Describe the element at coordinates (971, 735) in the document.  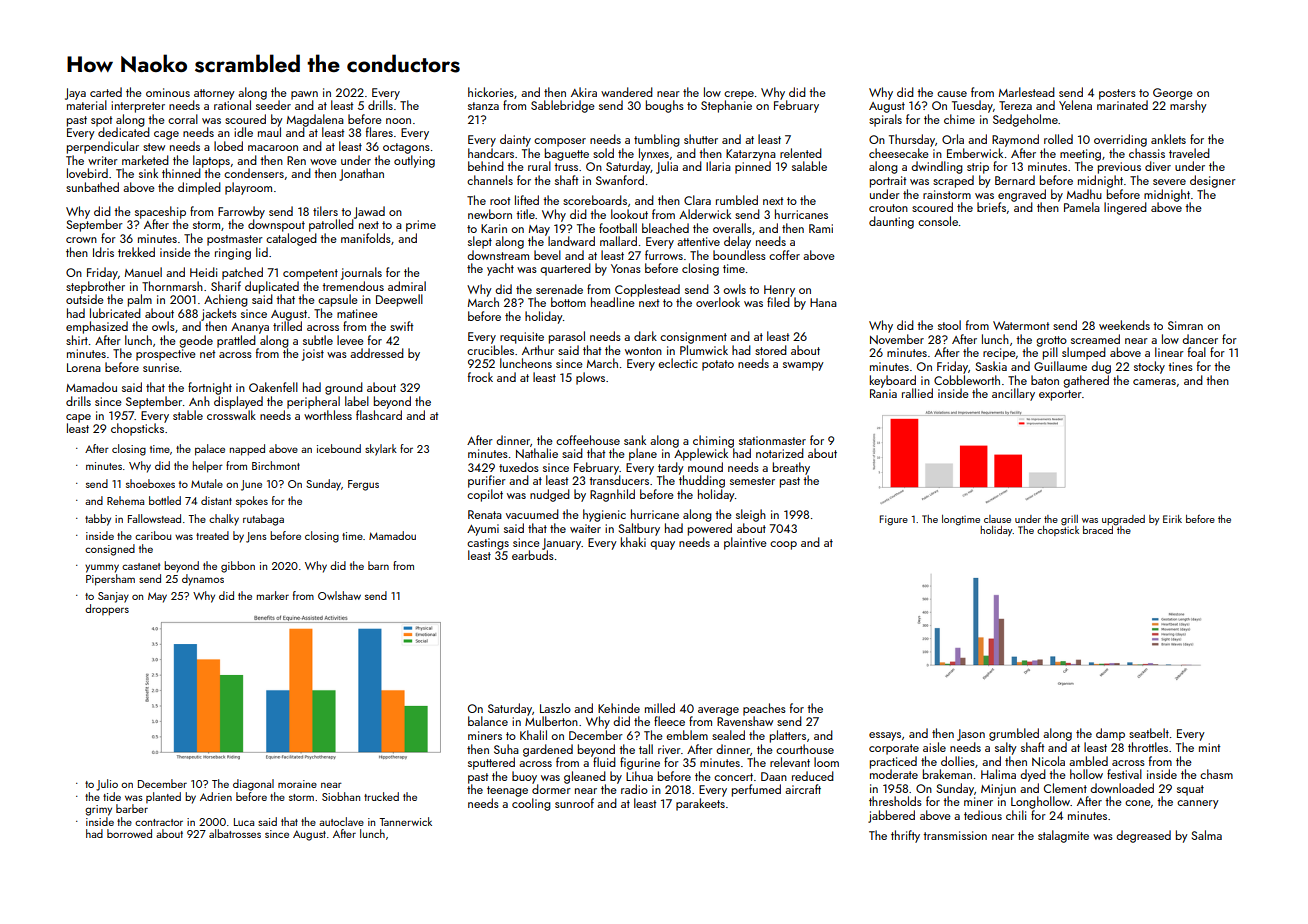
I see `Jason` at that location.
